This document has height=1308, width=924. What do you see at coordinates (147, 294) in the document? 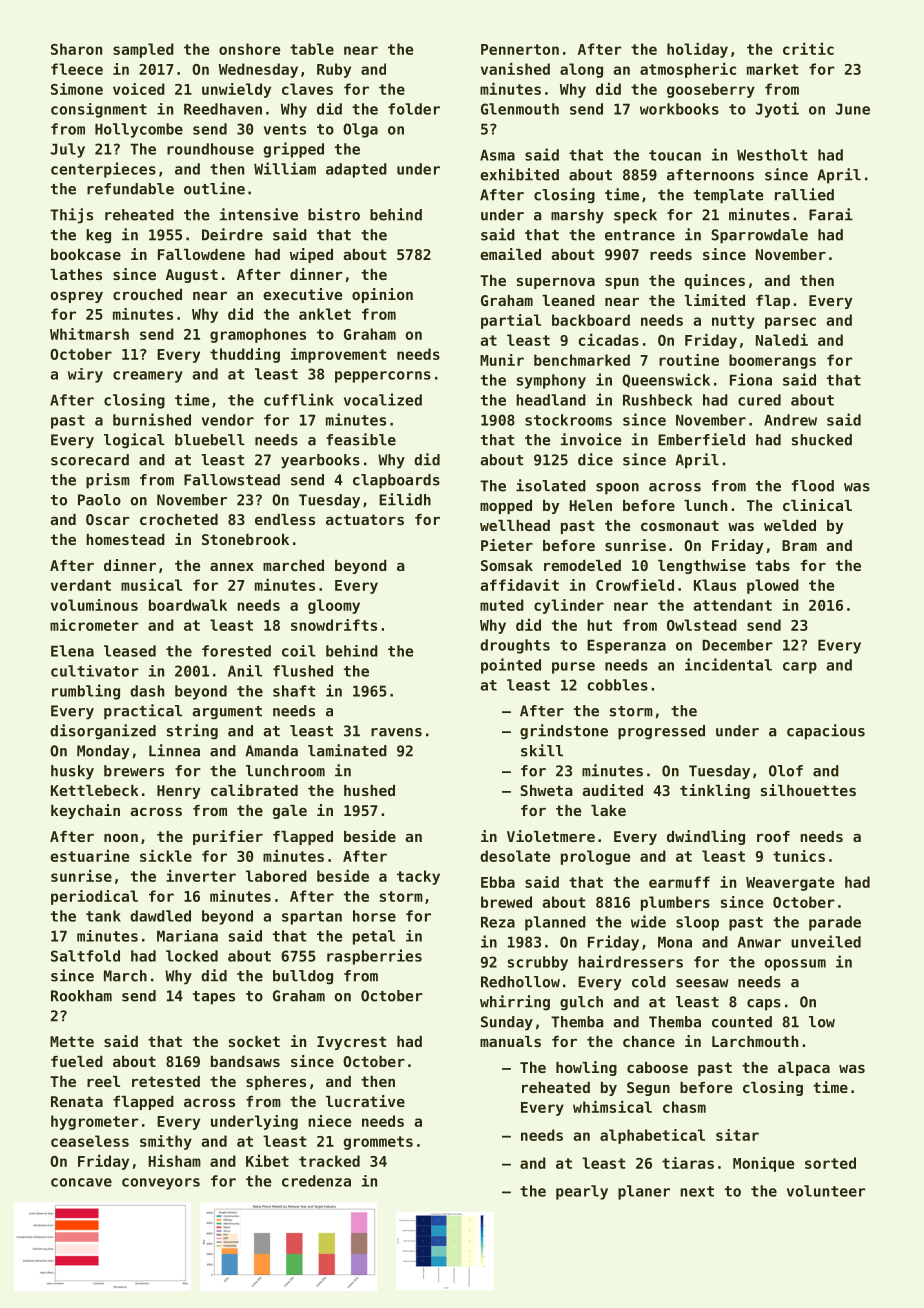
I see `crouched` at bounding box center [147, 294].
